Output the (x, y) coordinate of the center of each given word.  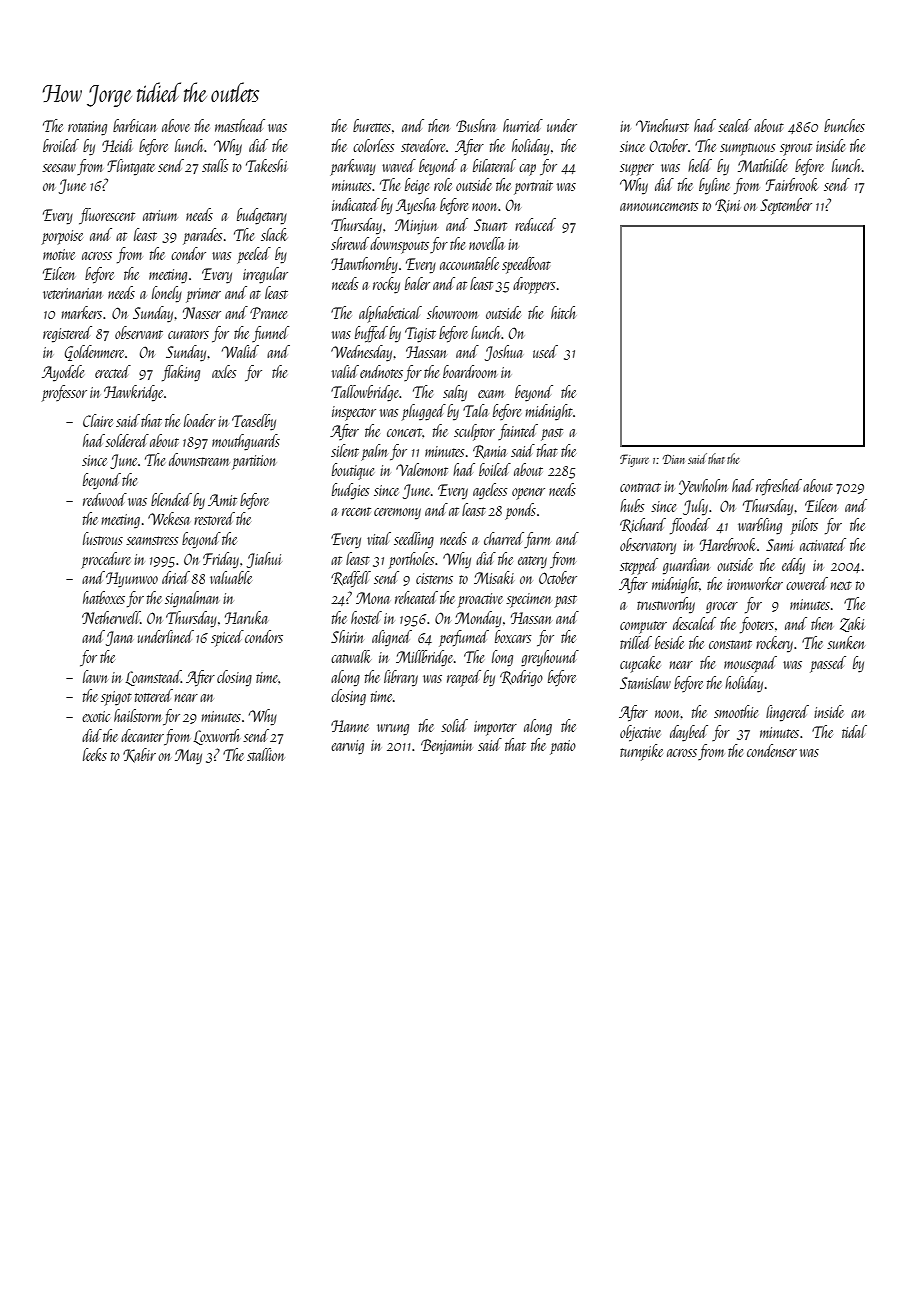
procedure (106, 560)
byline (714, 186)
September (786, 206)
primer (203, 295)
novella (486, 243)
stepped (639, 566)
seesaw (59, 168)
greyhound (550, 658)
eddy (793, 566)
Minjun (416, 227)
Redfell (351, 579)
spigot (116, 698)
